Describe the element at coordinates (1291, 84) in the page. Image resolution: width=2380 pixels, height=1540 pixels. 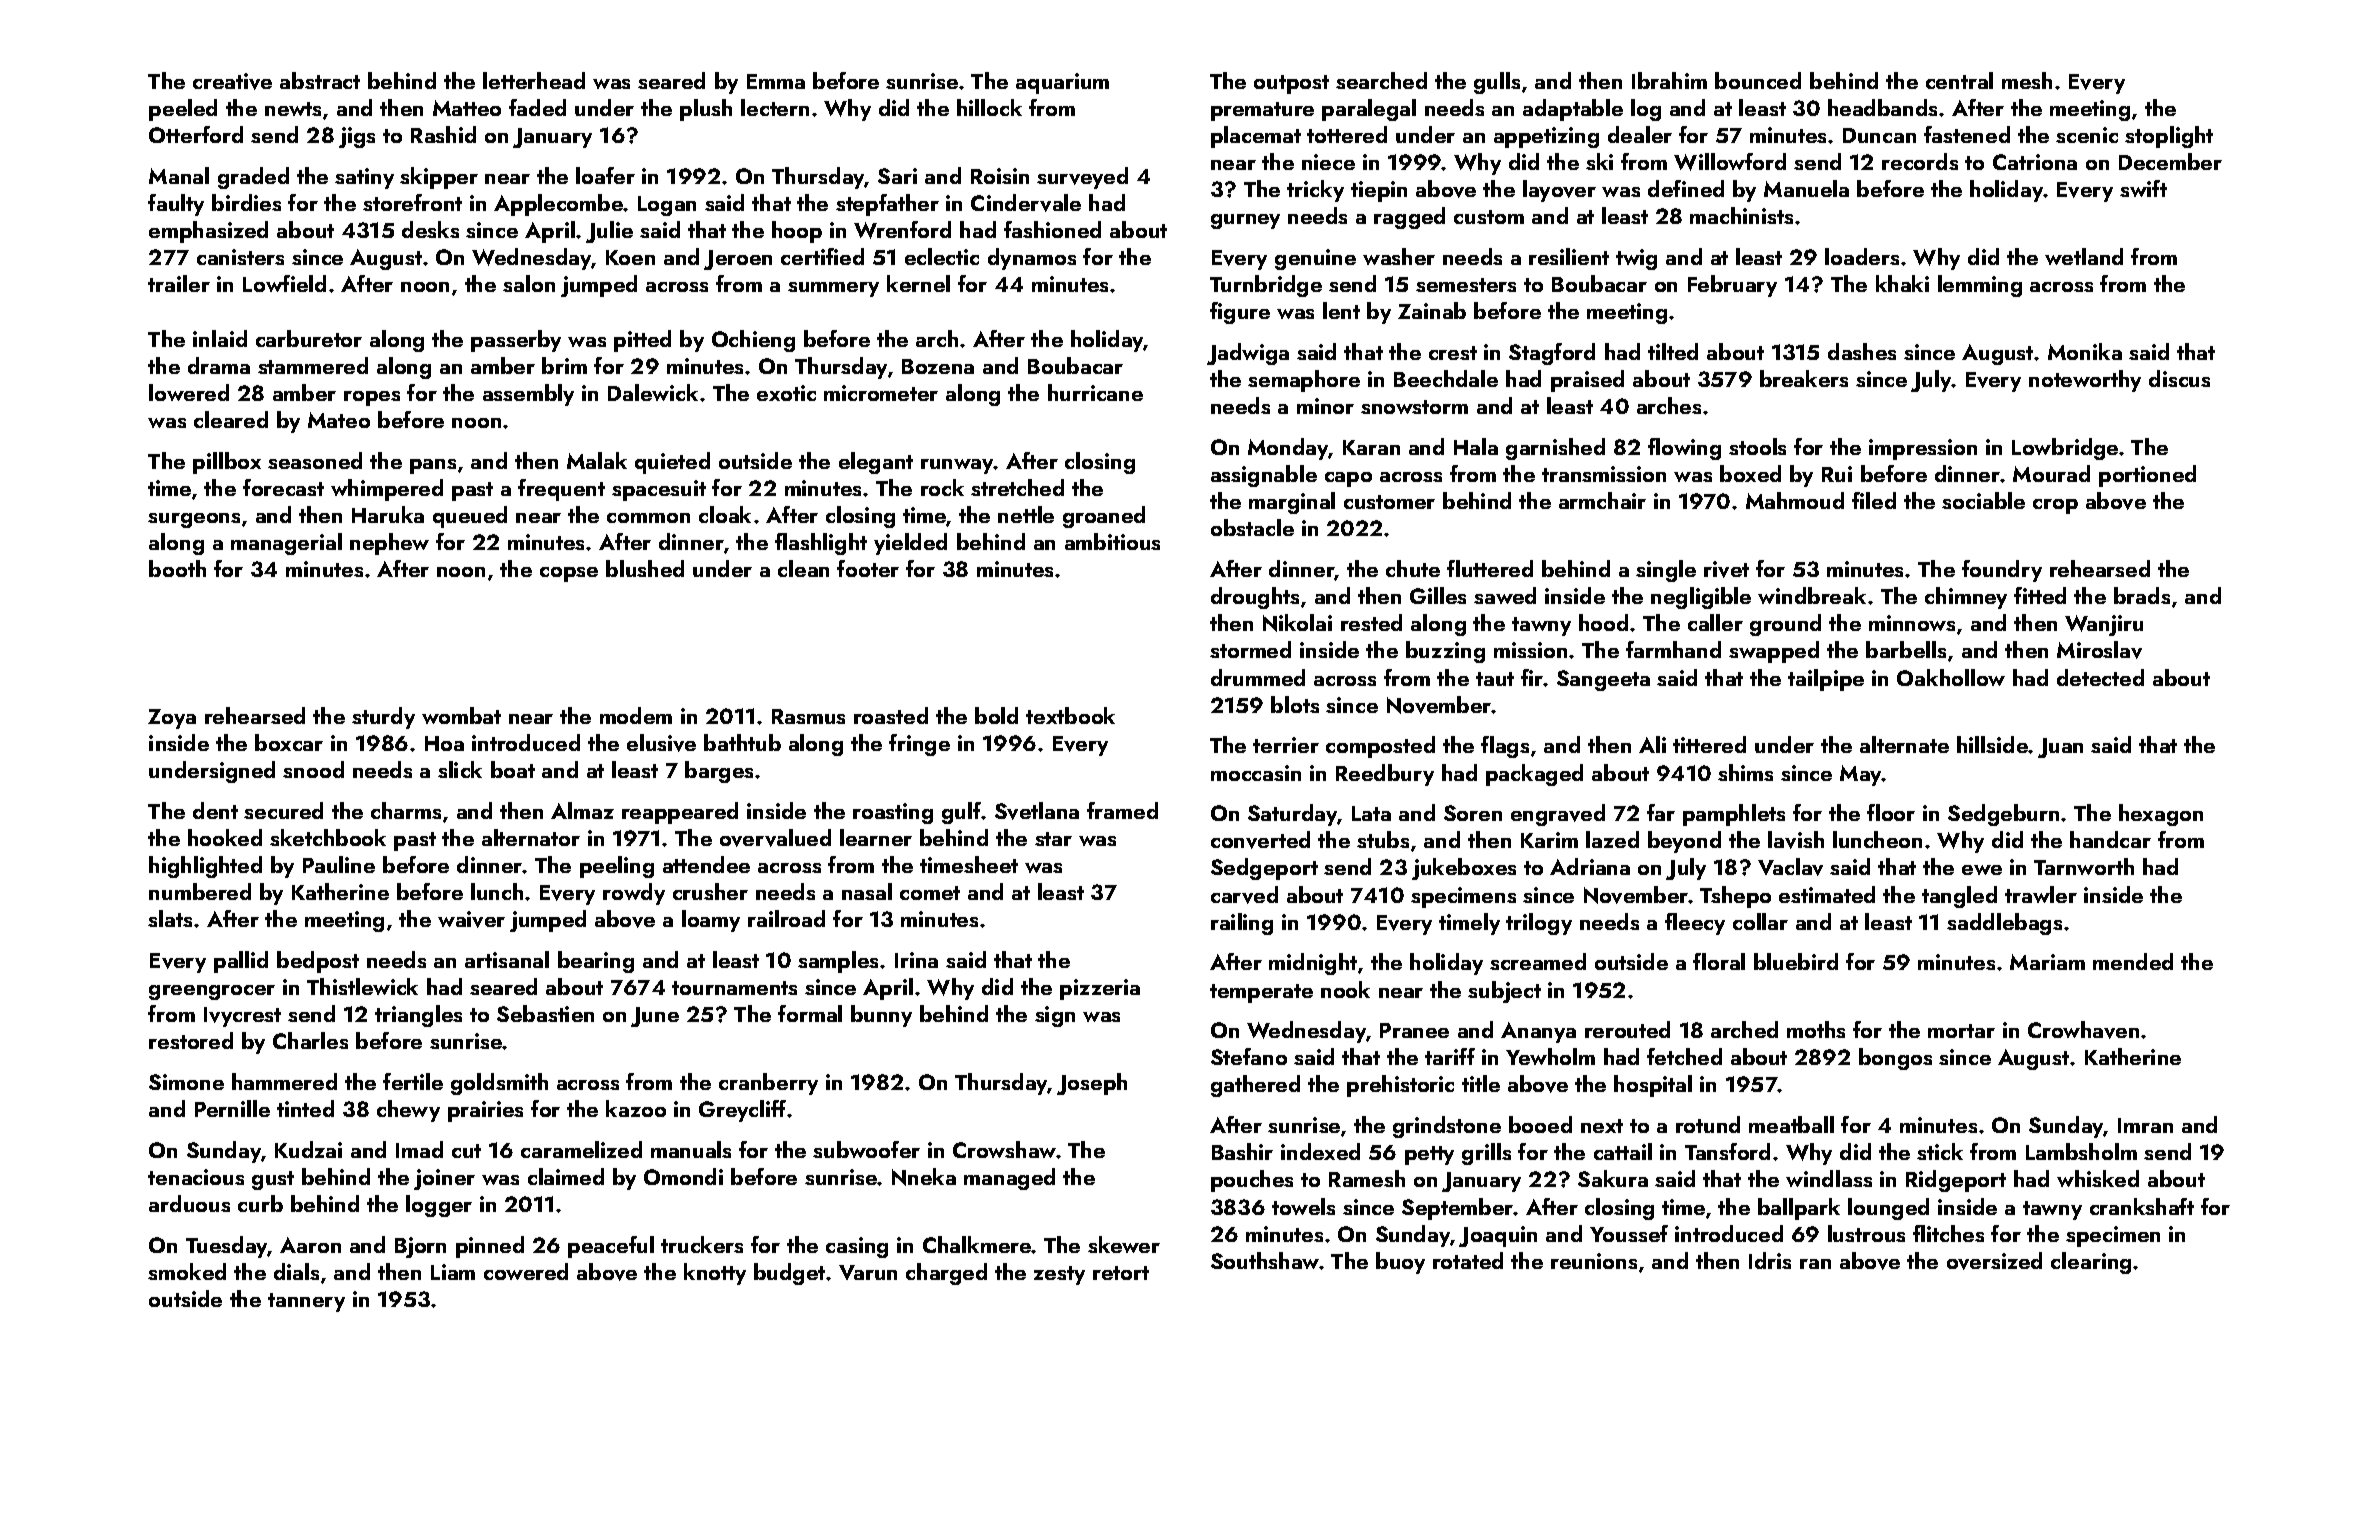
I see `outpost` at that location.
